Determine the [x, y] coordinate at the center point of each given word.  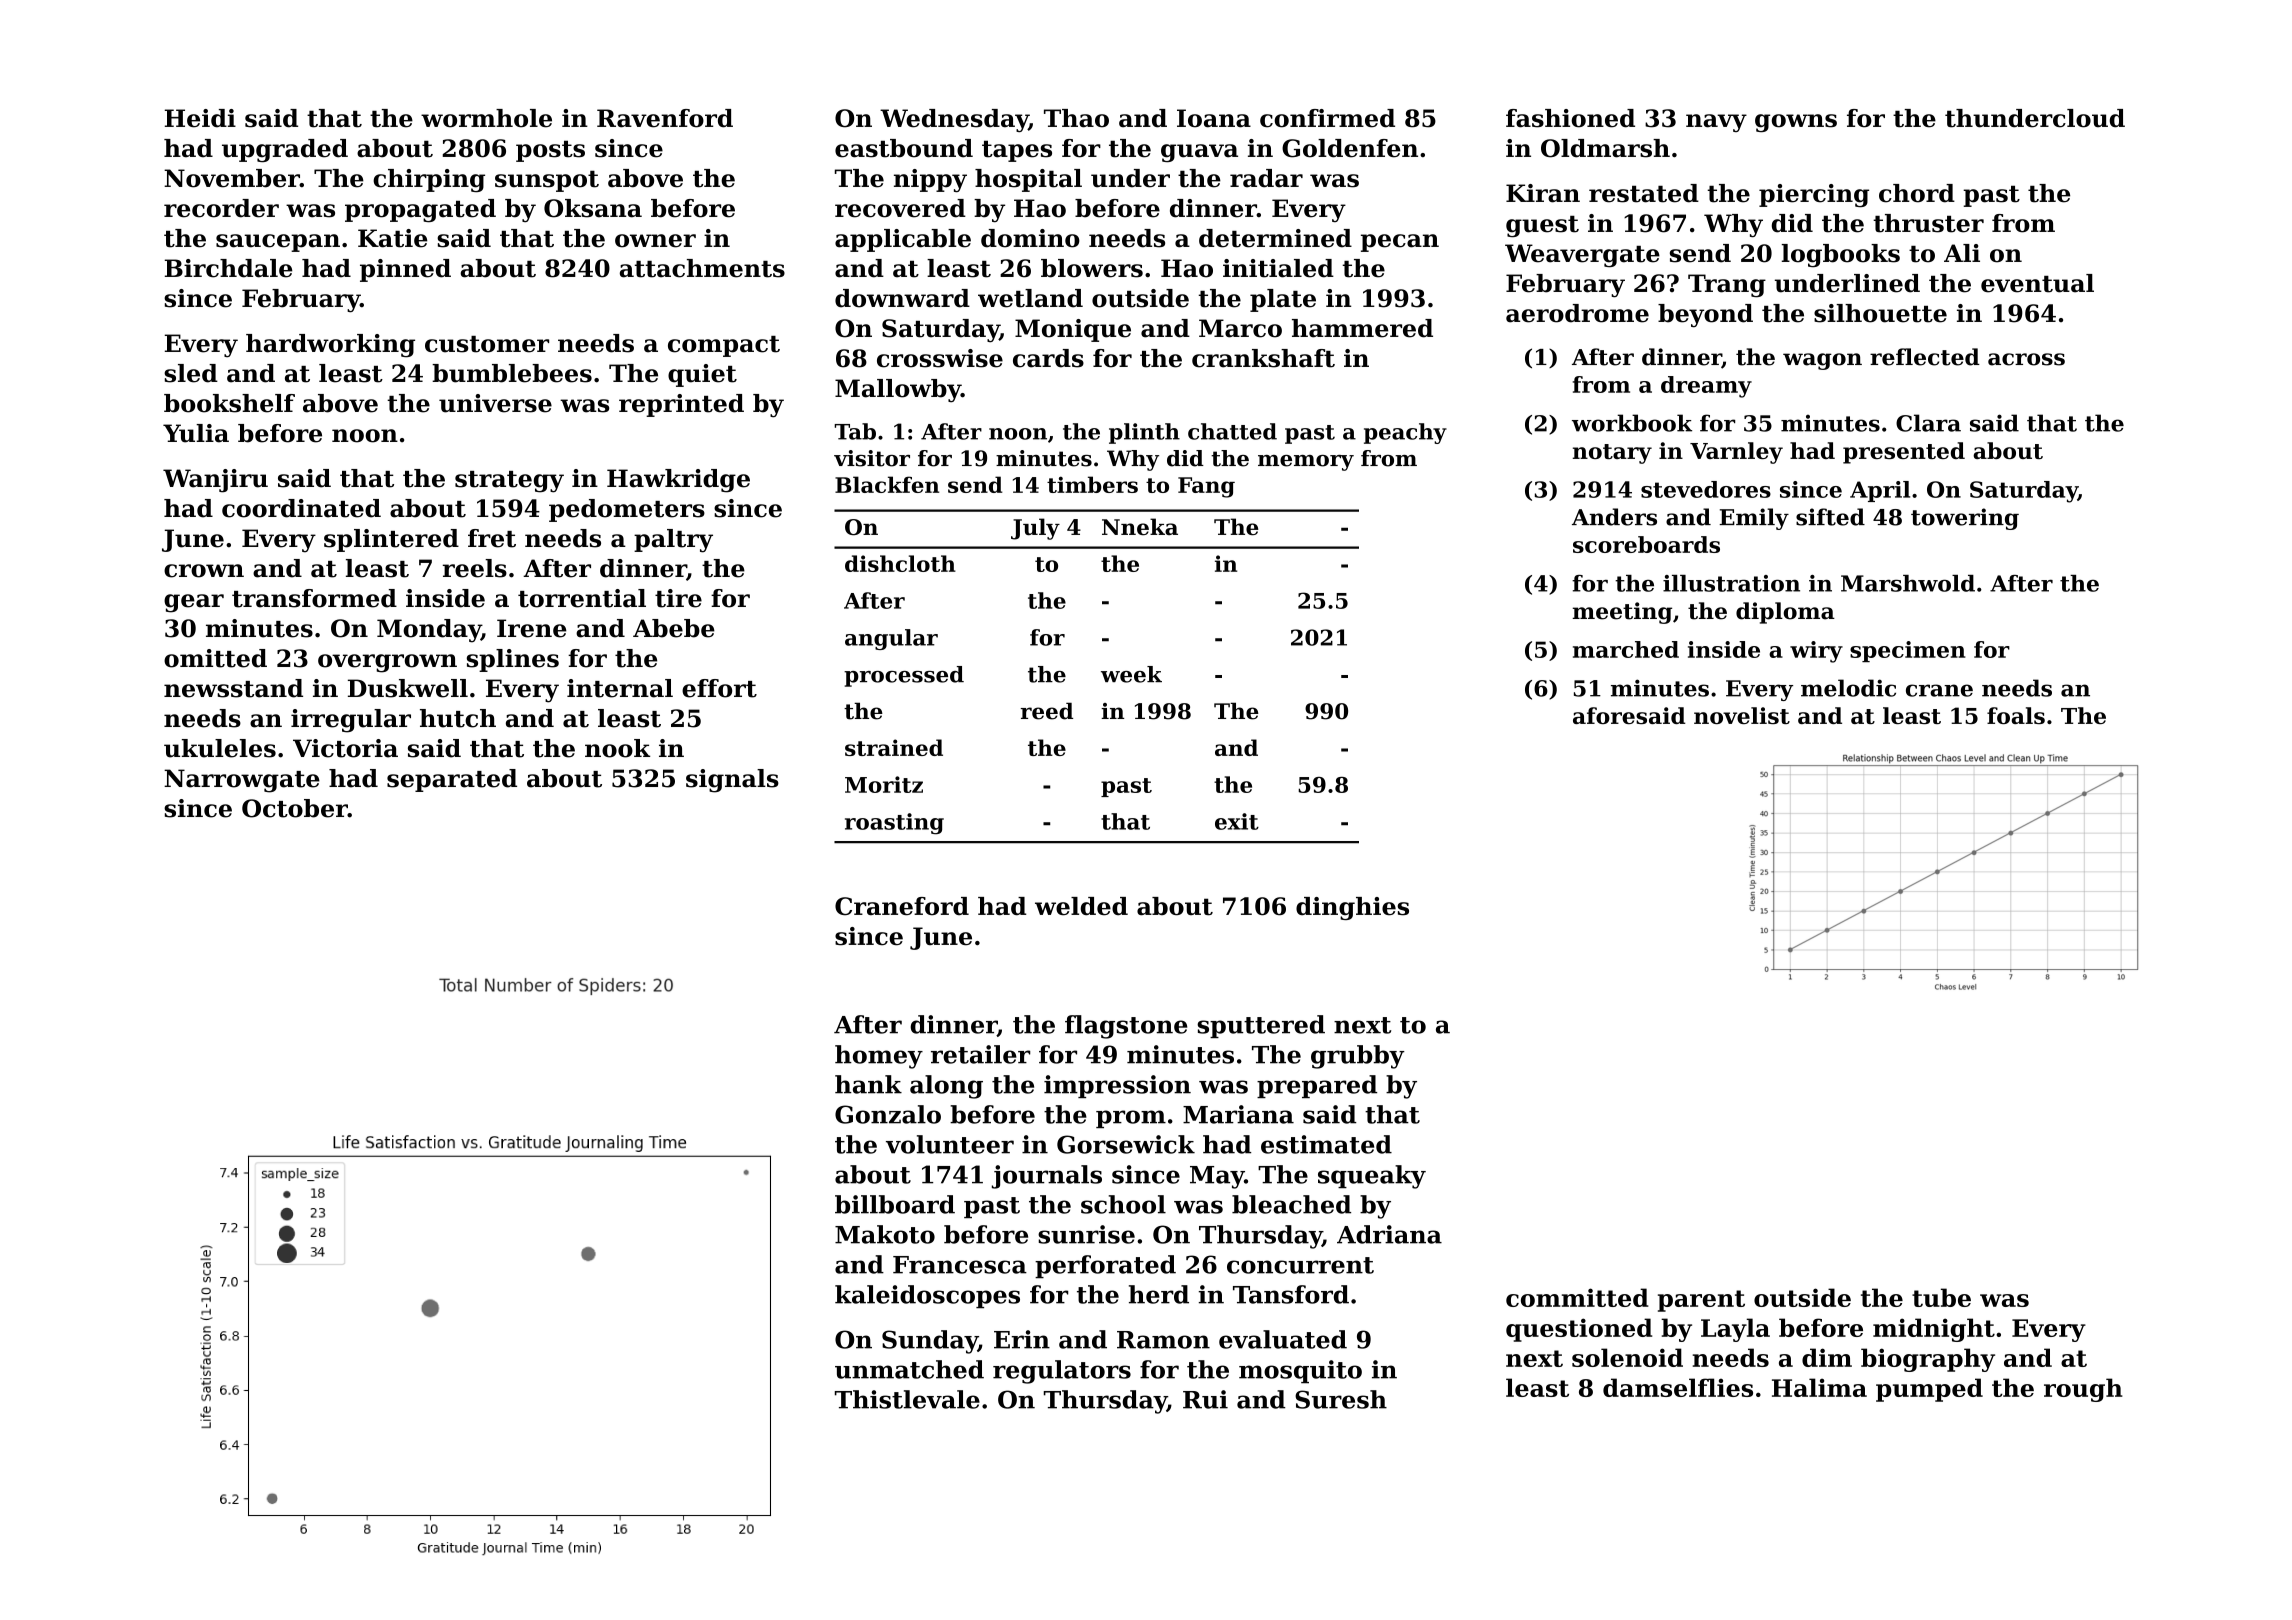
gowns [1796, 123]
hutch [458, 718]
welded [1081, 906]
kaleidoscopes [927, 1297]
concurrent [1300, 1265]
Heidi [200, 118]
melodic [1848, 688]
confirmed [1327, 118]
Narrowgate [242, 781]
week [1131, 674]
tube [1941, 1297]
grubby [1358, 1057]
